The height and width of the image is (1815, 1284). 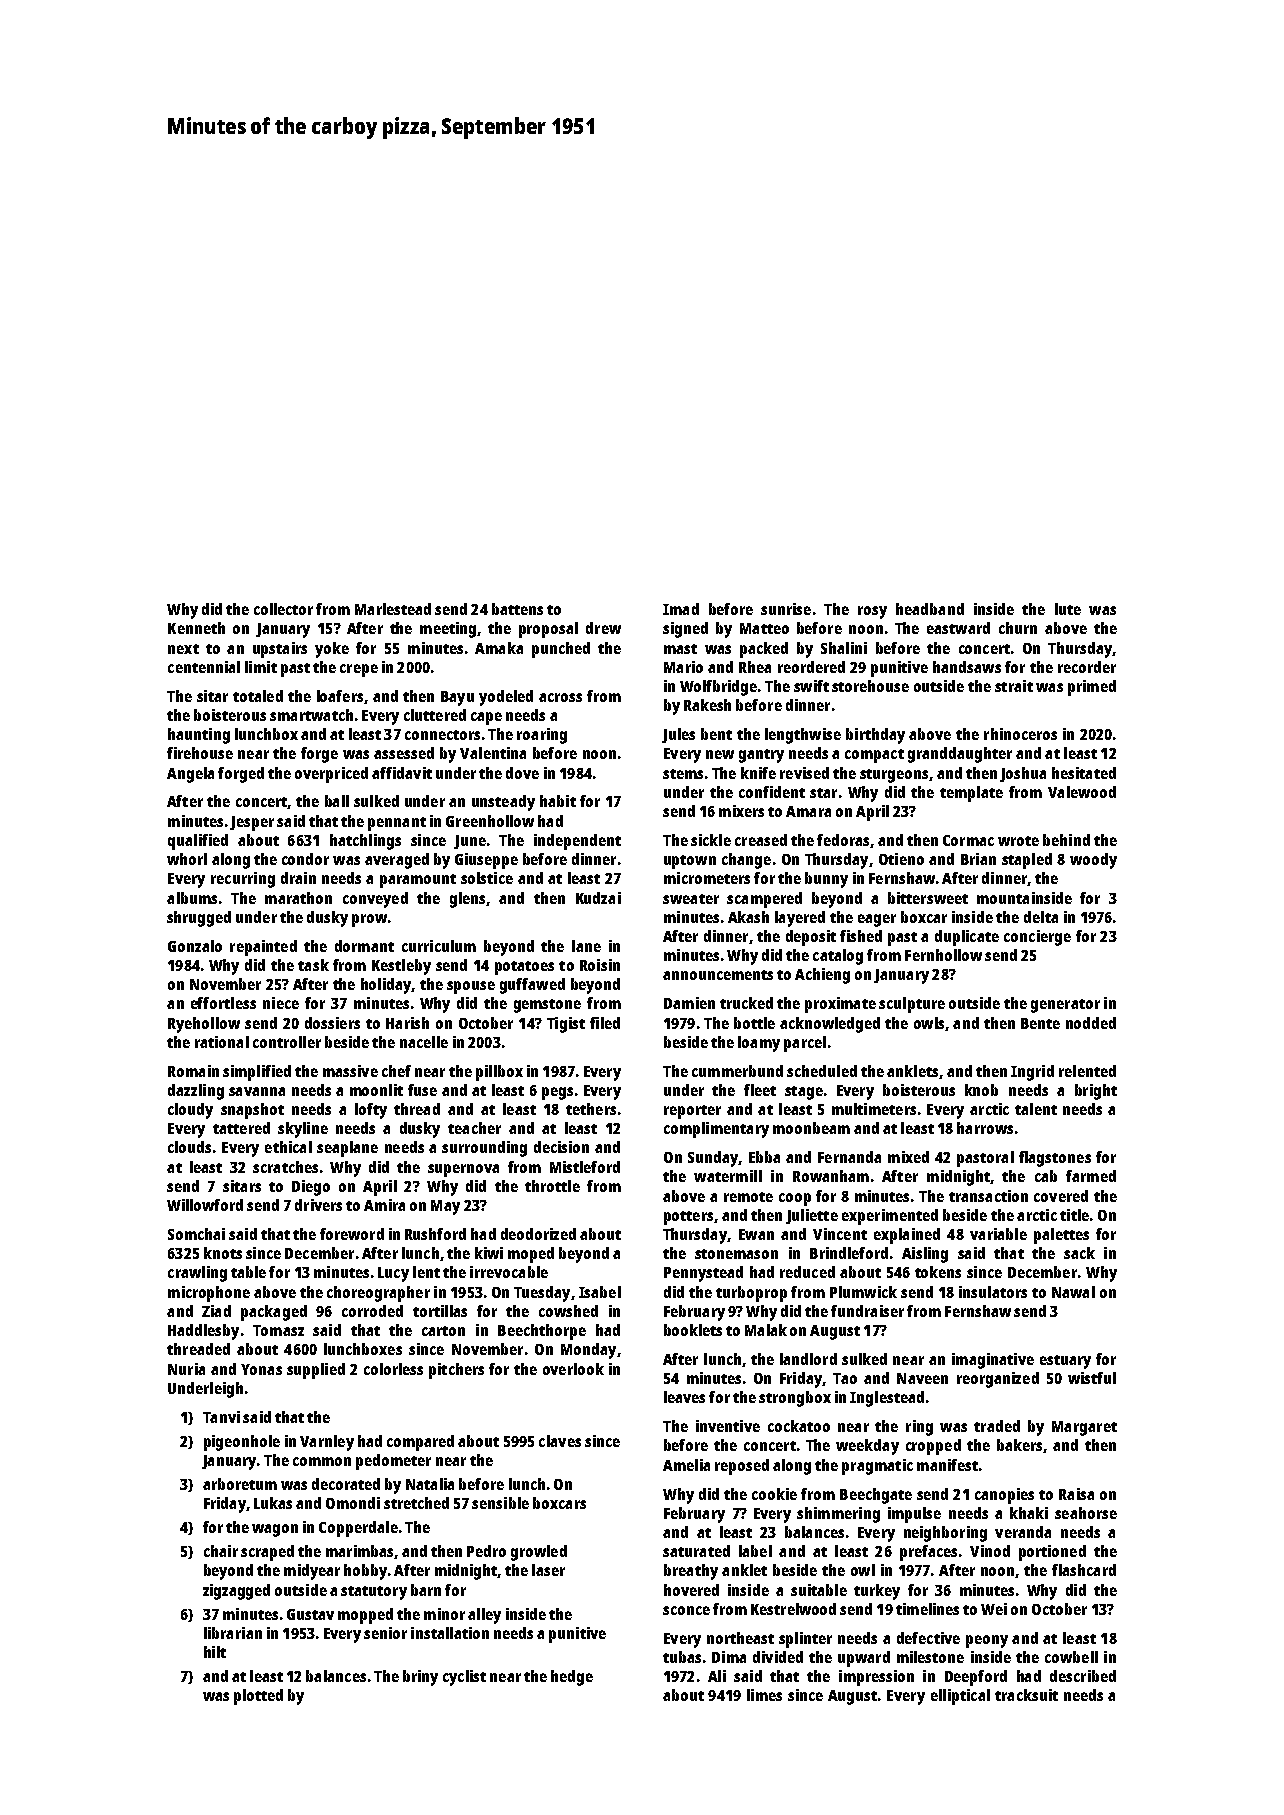 I want to click on paramount, so click(x=418, y=881).
